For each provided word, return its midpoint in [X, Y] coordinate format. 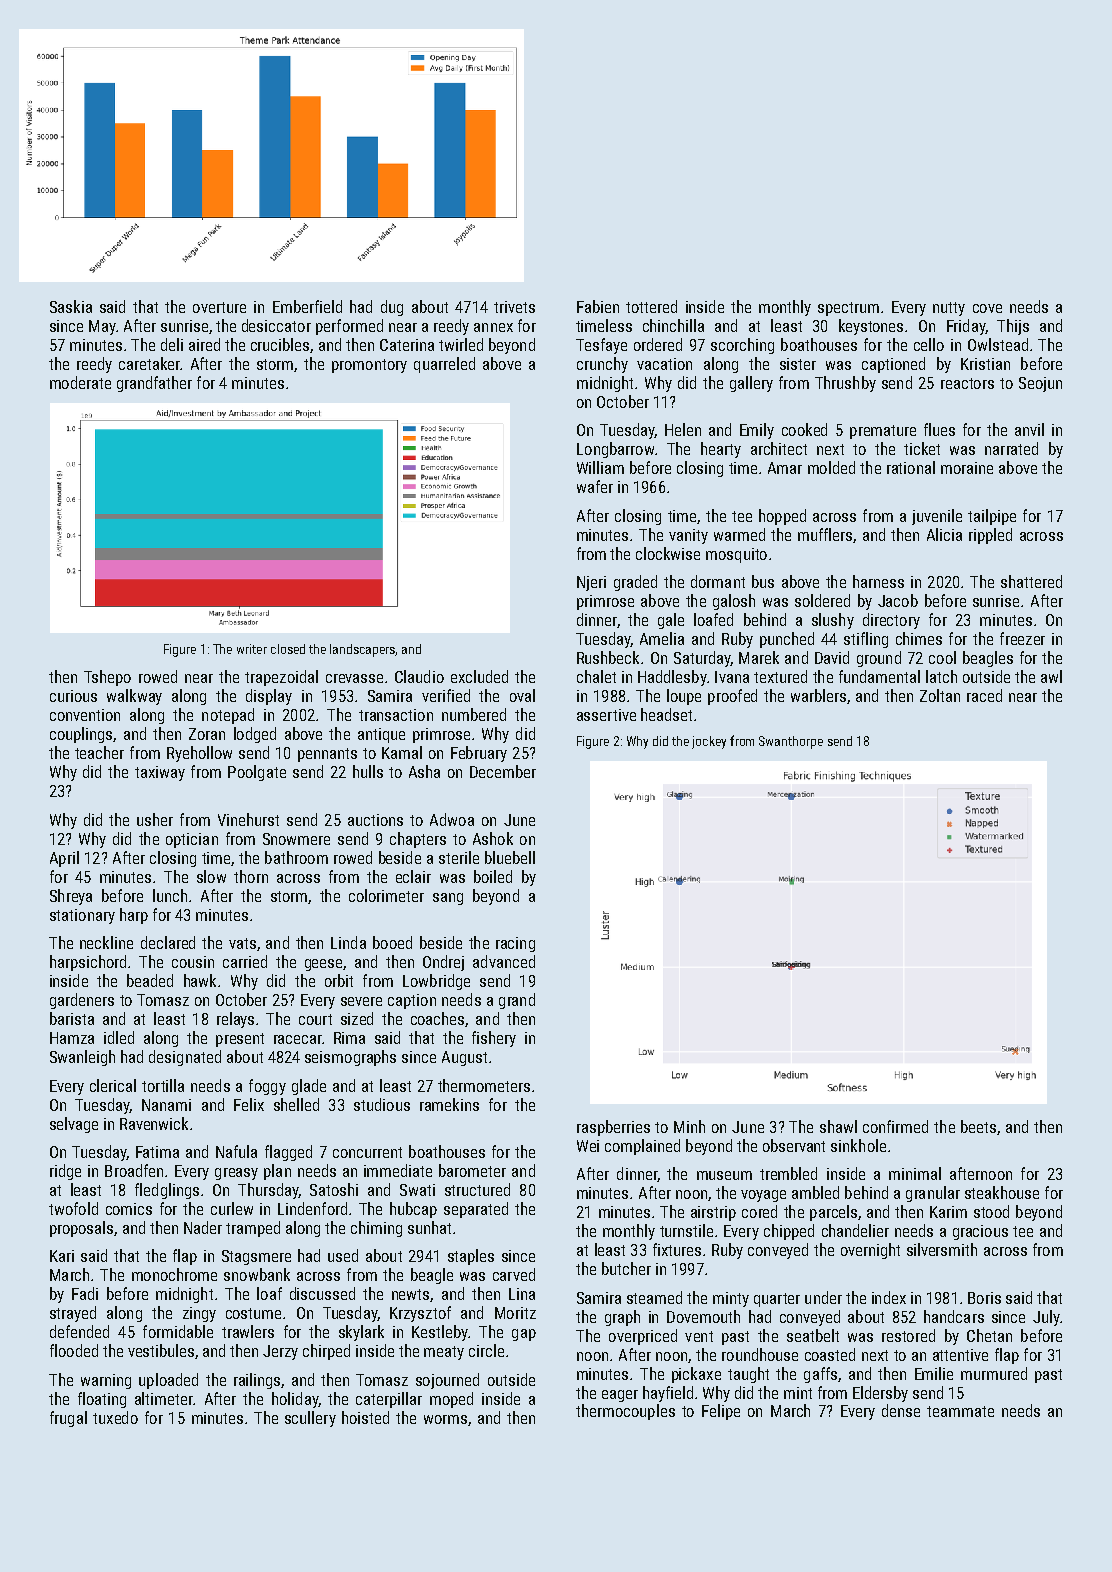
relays [235, 1020]
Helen [683, 429]
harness [878, 581]
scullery [310, 1419]
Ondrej [443, 963]
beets [978, 1126]
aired [204, 344]
